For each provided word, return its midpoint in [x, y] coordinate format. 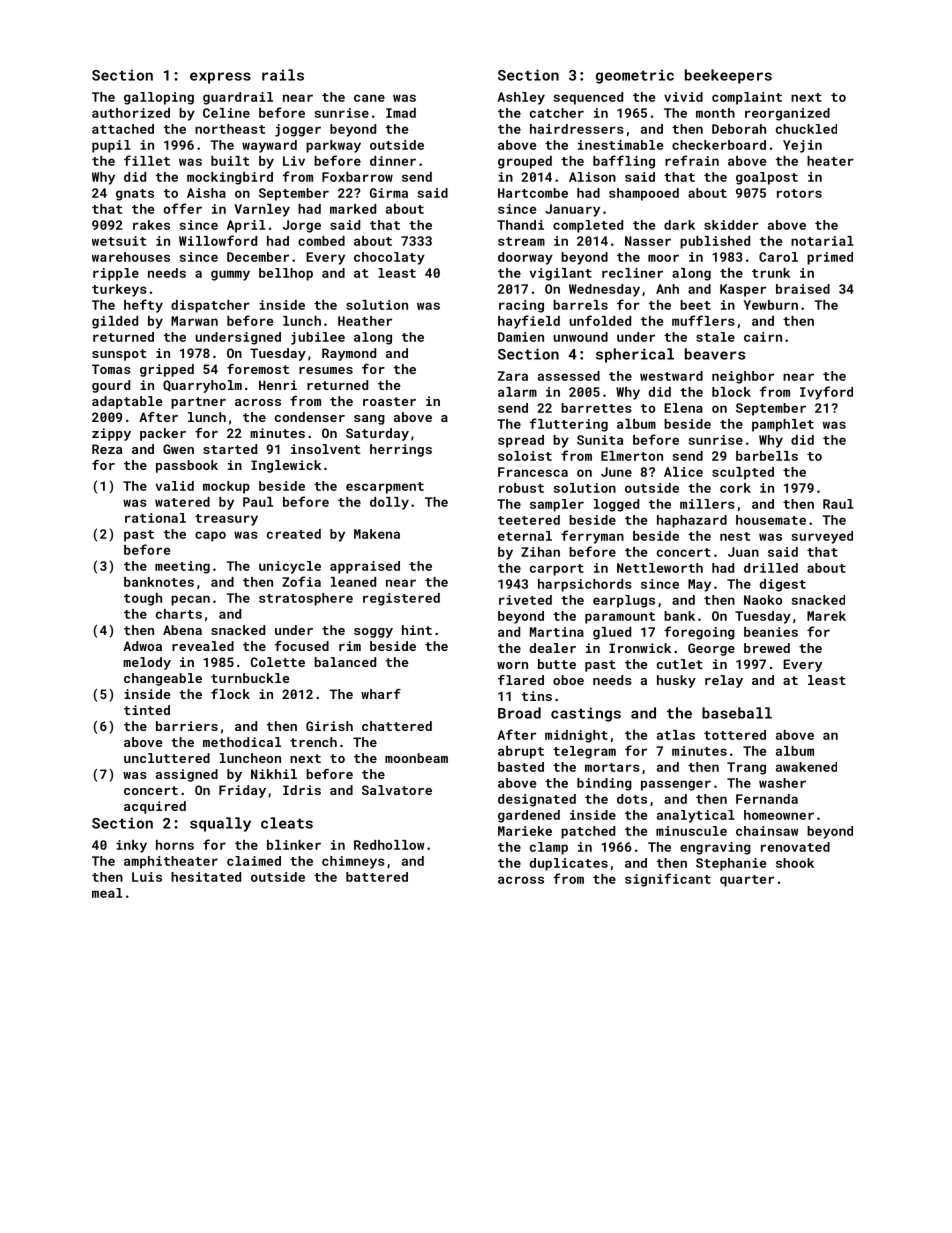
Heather [365, 321]
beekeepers [728, 76]
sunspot [119, 355]
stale [715, 337]
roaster [389, 401]
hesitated [206, 877]
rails [283, 75]
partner [198, 403]
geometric [635, 76]
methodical [242, 742]
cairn [763, 337]
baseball [737, 713]
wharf [381, 694]
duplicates [568, 864]
